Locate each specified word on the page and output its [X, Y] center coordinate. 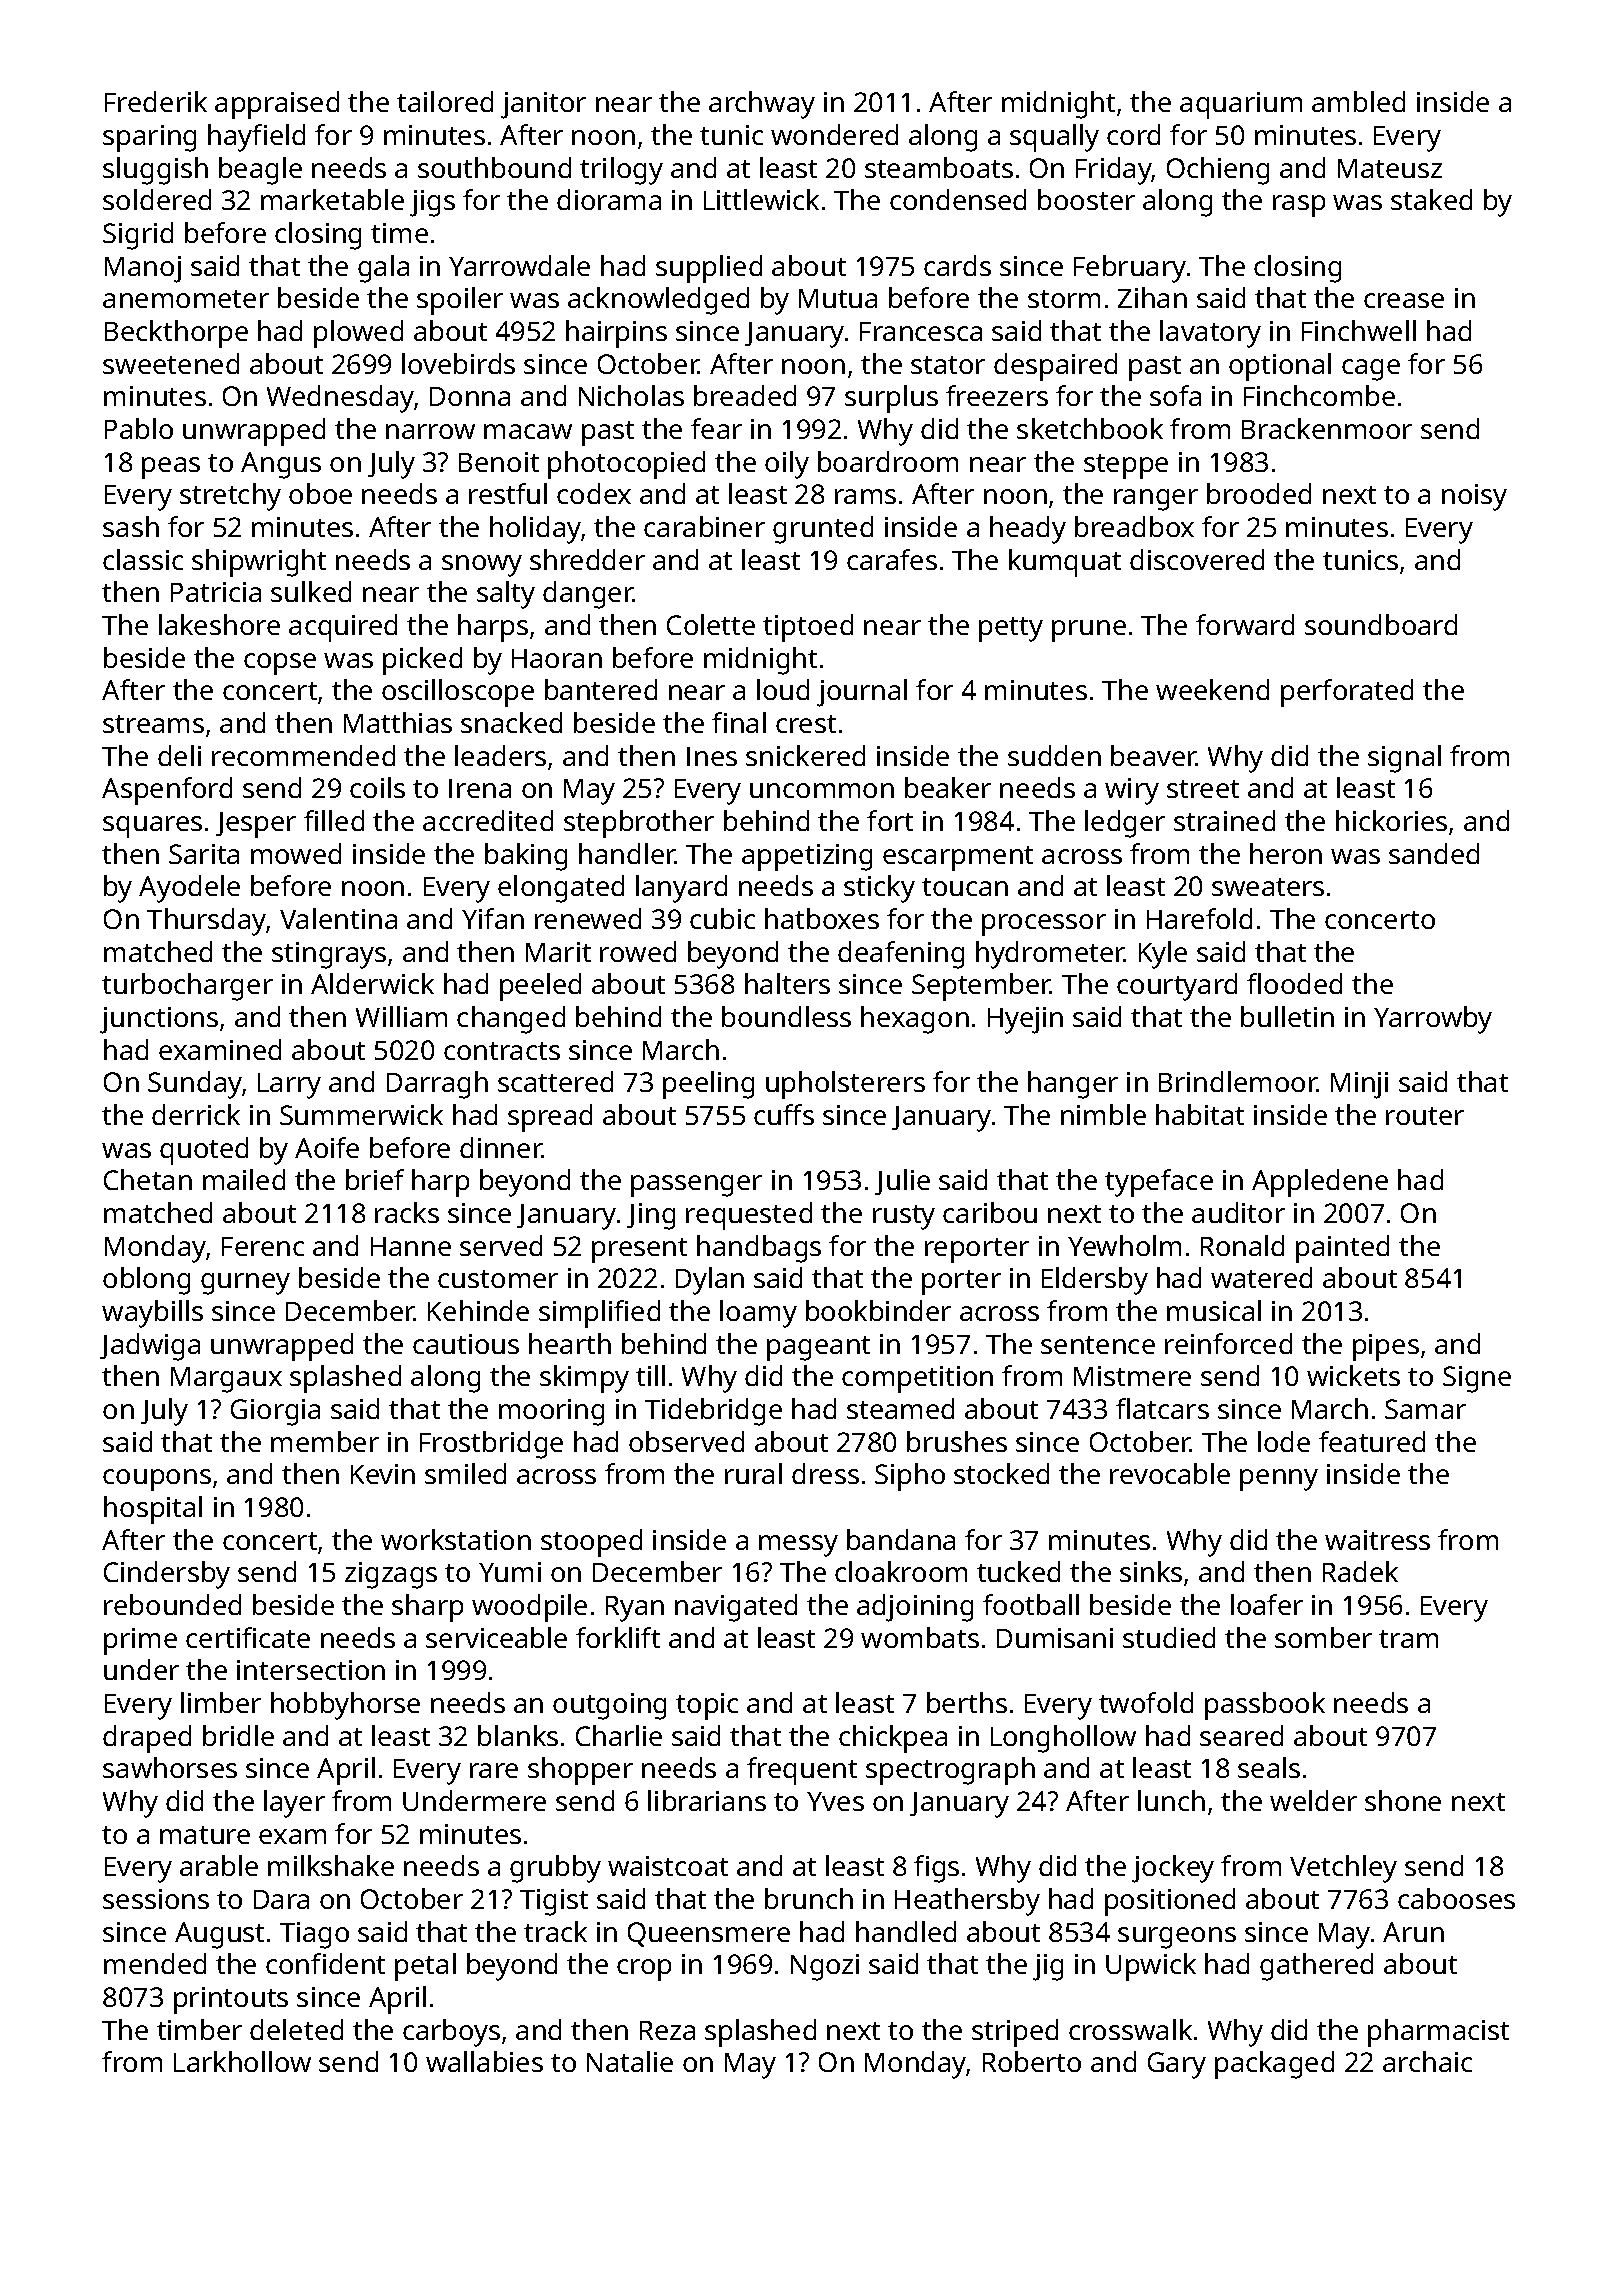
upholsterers [845, 1085]
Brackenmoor [1327, 428]
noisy [1474, 497]
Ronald [1242, 1245]
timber [199, 2029]
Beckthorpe [176, 334]
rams [865, 496]
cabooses [1456, 1898]
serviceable [496, 1637]
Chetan [148, 1179]
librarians [707, 1800]
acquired [343, 628]
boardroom [888, 461]
